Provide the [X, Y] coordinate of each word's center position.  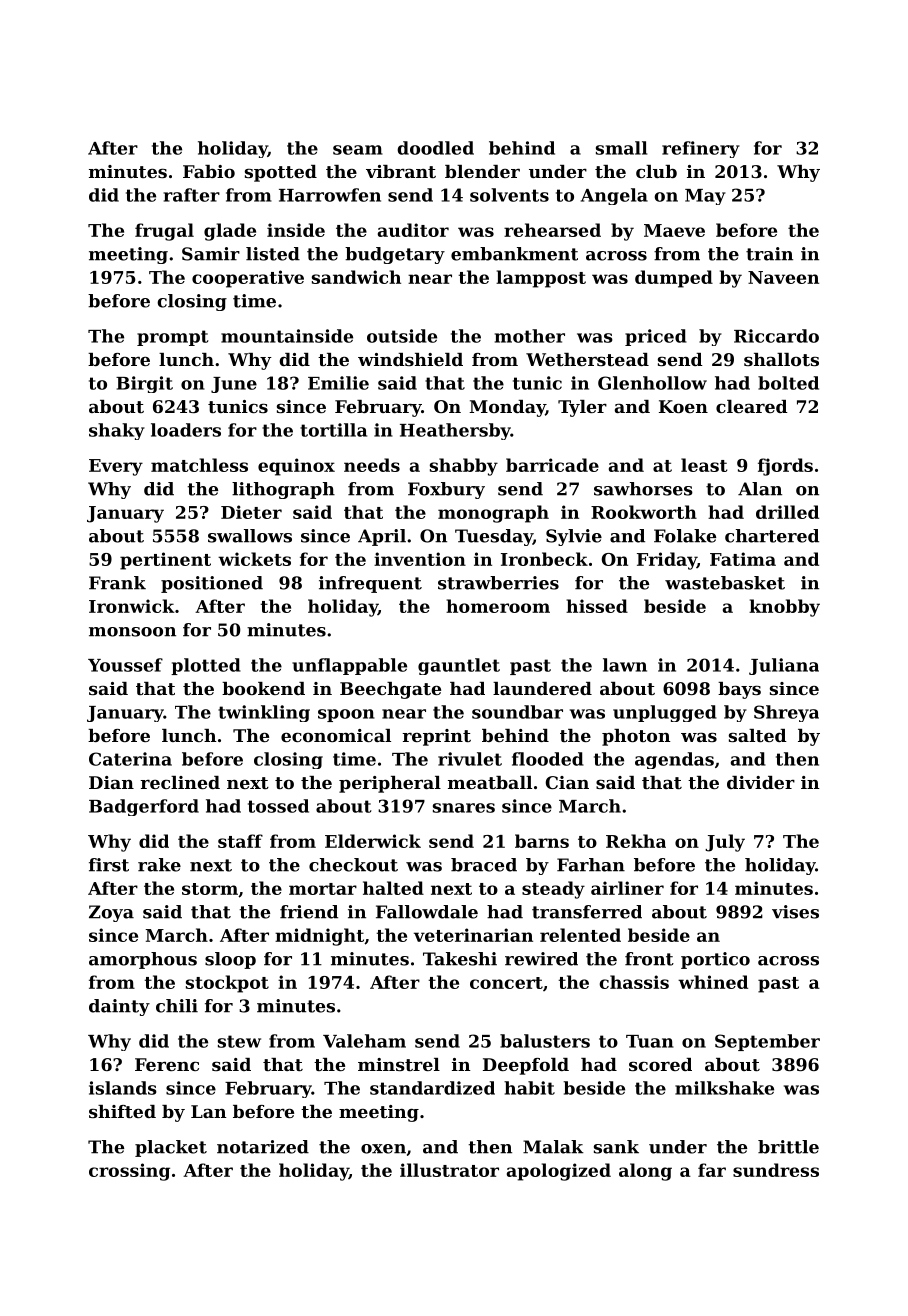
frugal [164, 232]
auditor [413, 230]
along [645, 1172]
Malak [553, 1147]
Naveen [783, 277]
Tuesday [494, 537]
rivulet [470, 759]
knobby [784, 608]
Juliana [784, 666]
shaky [117, 431]
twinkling [264, 713]
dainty [119, 1007]
